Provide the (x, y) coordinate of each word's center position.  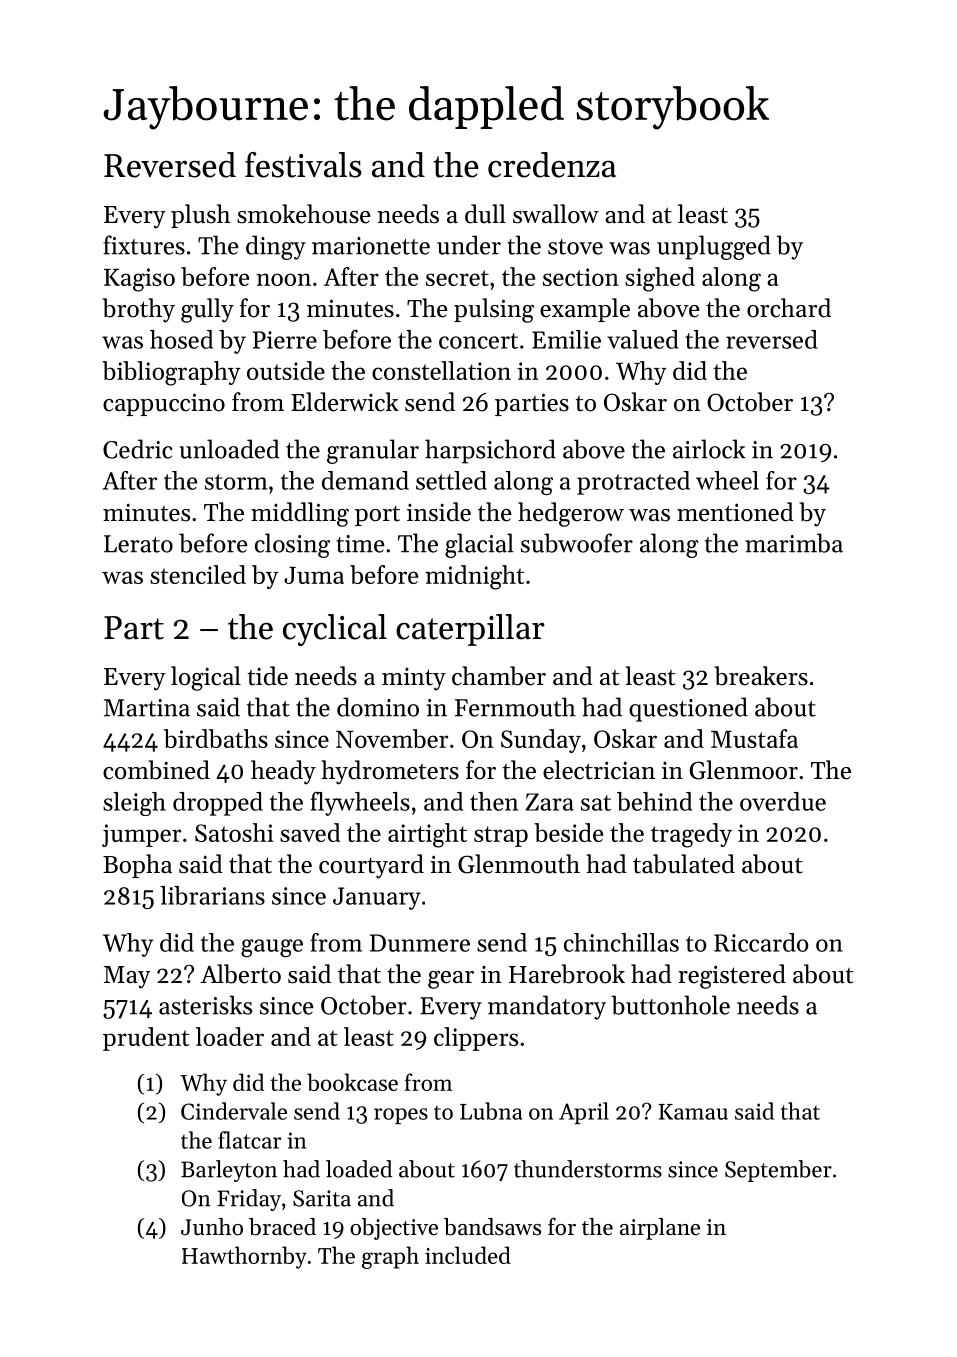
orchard (789, 308)
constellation (441, 370)
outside (286, 370)
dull (485, 214)
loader (230, 1036)
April (584, 1113)
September (778, 1171)
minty (414, 679)
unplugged (714, 247)
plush (201, 216)
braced (282, 1227)
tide (268, 676)
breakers (761, 676)
